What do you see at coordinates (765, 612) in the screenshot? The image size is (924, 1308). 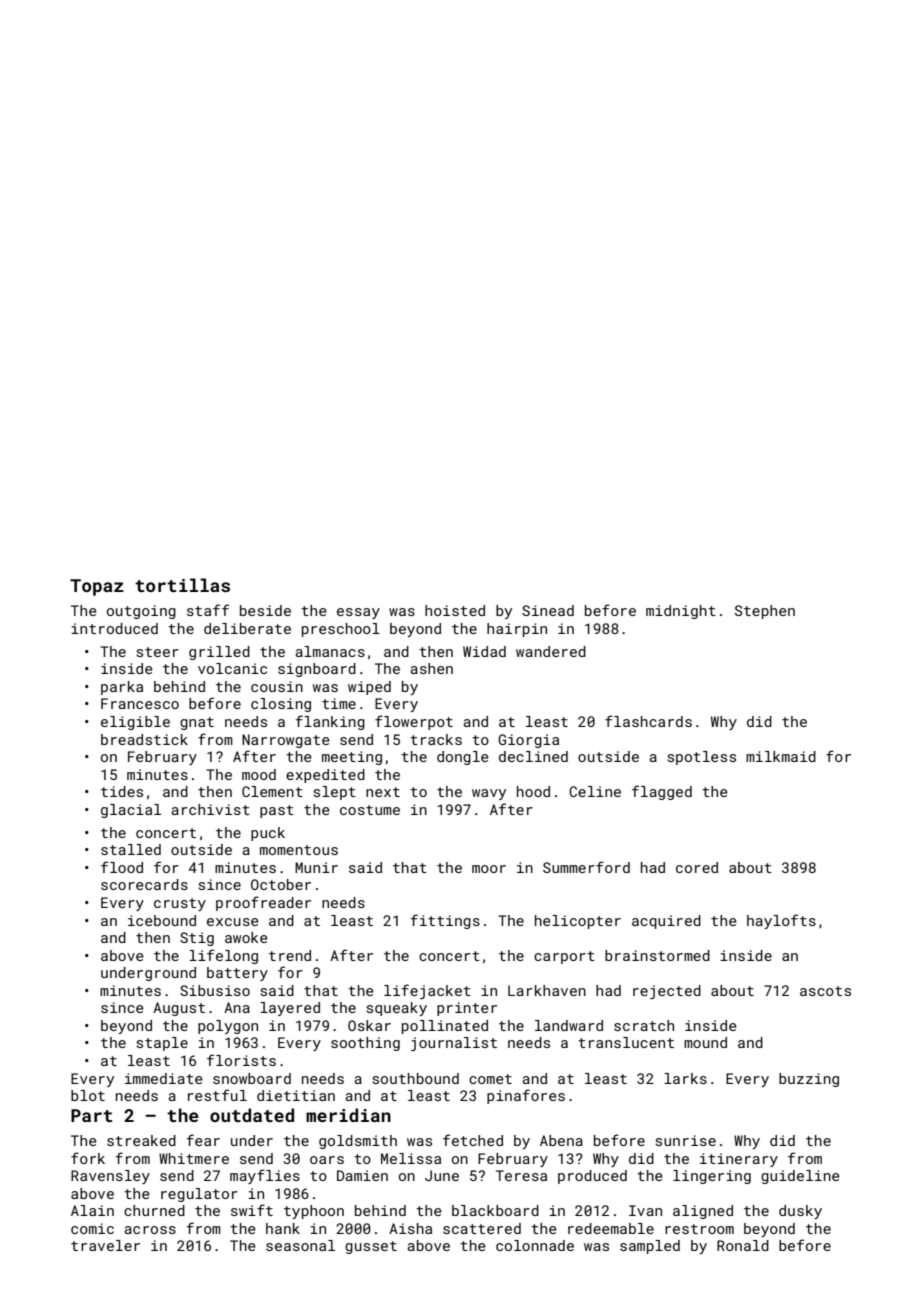 I see `Stephen` at bounding box center [765, 612].
